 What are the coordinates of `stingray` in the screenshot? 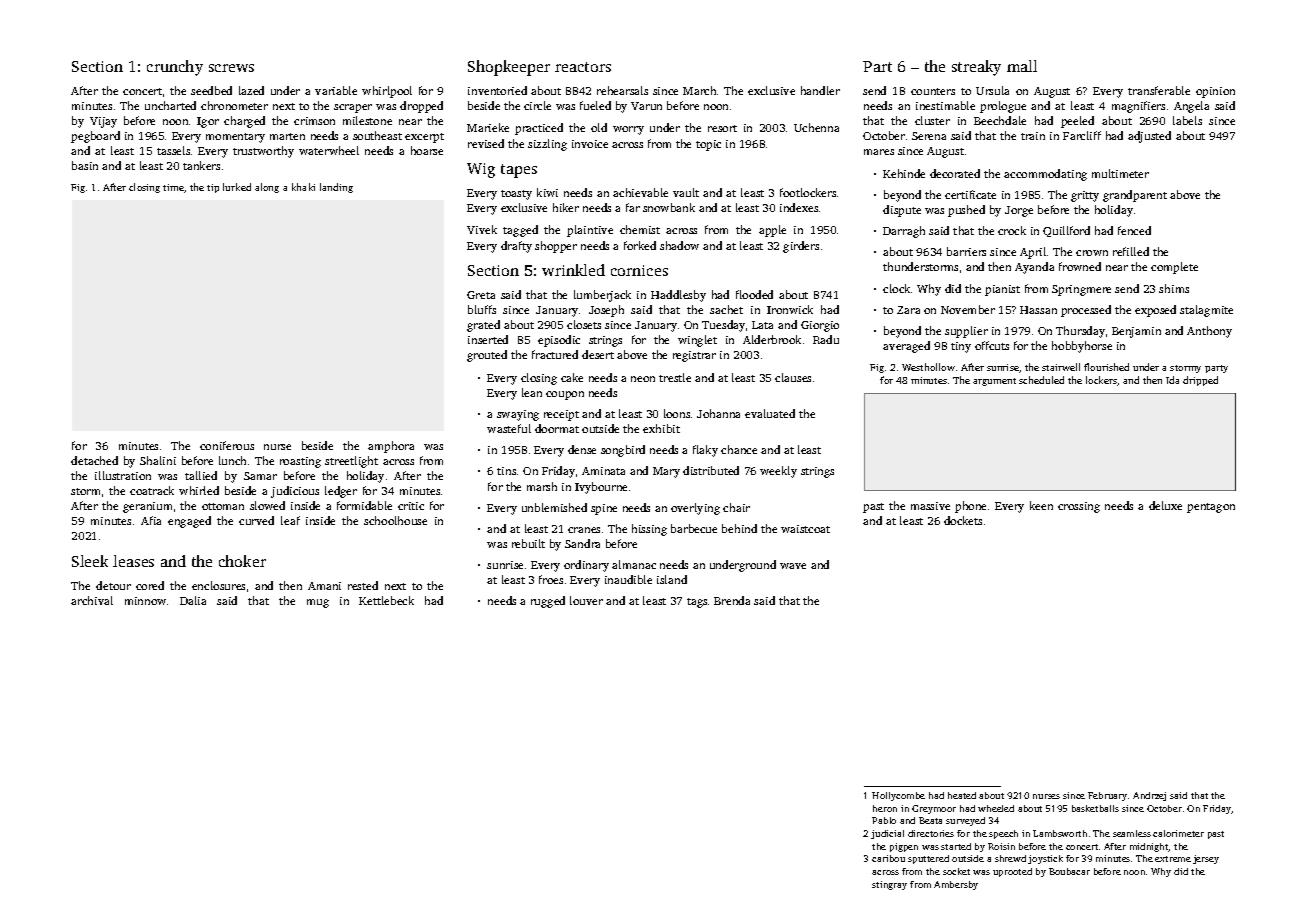 It's located at (889, 885).
